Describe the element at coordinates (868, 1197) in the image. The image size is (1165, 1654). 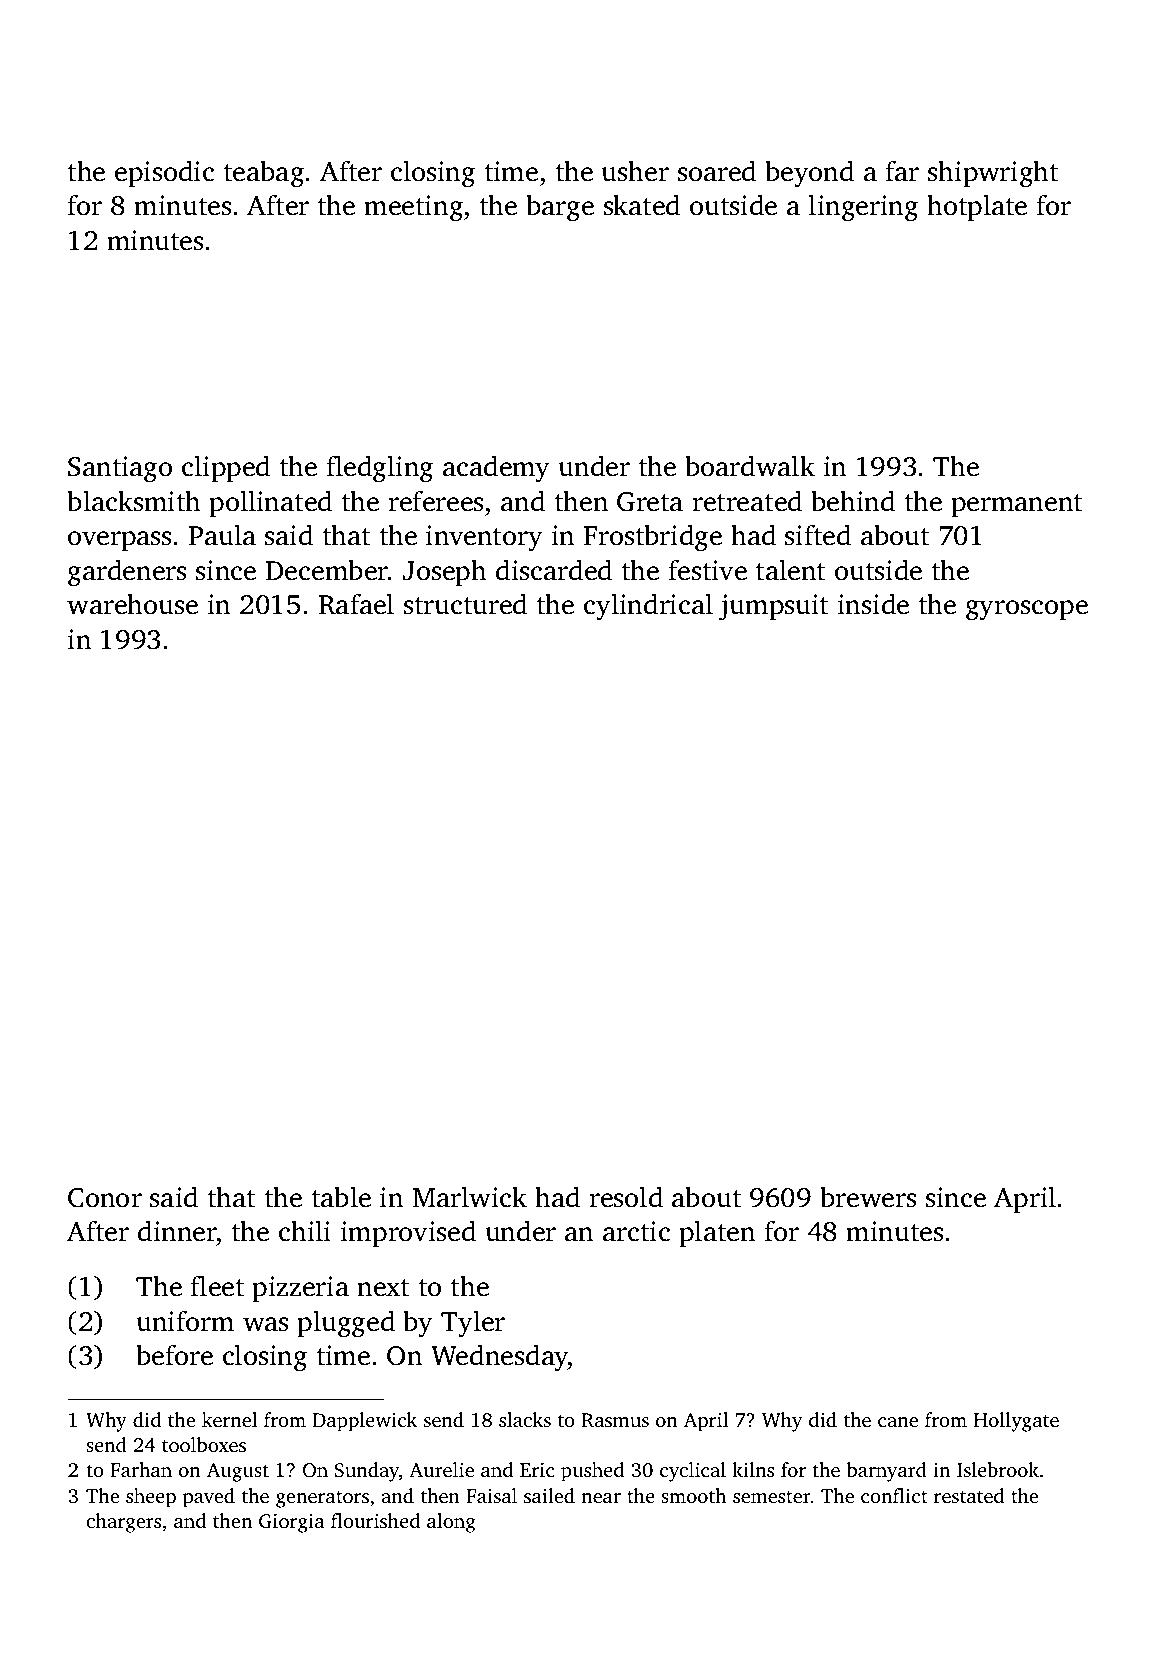
I see `brewers` at that location.
